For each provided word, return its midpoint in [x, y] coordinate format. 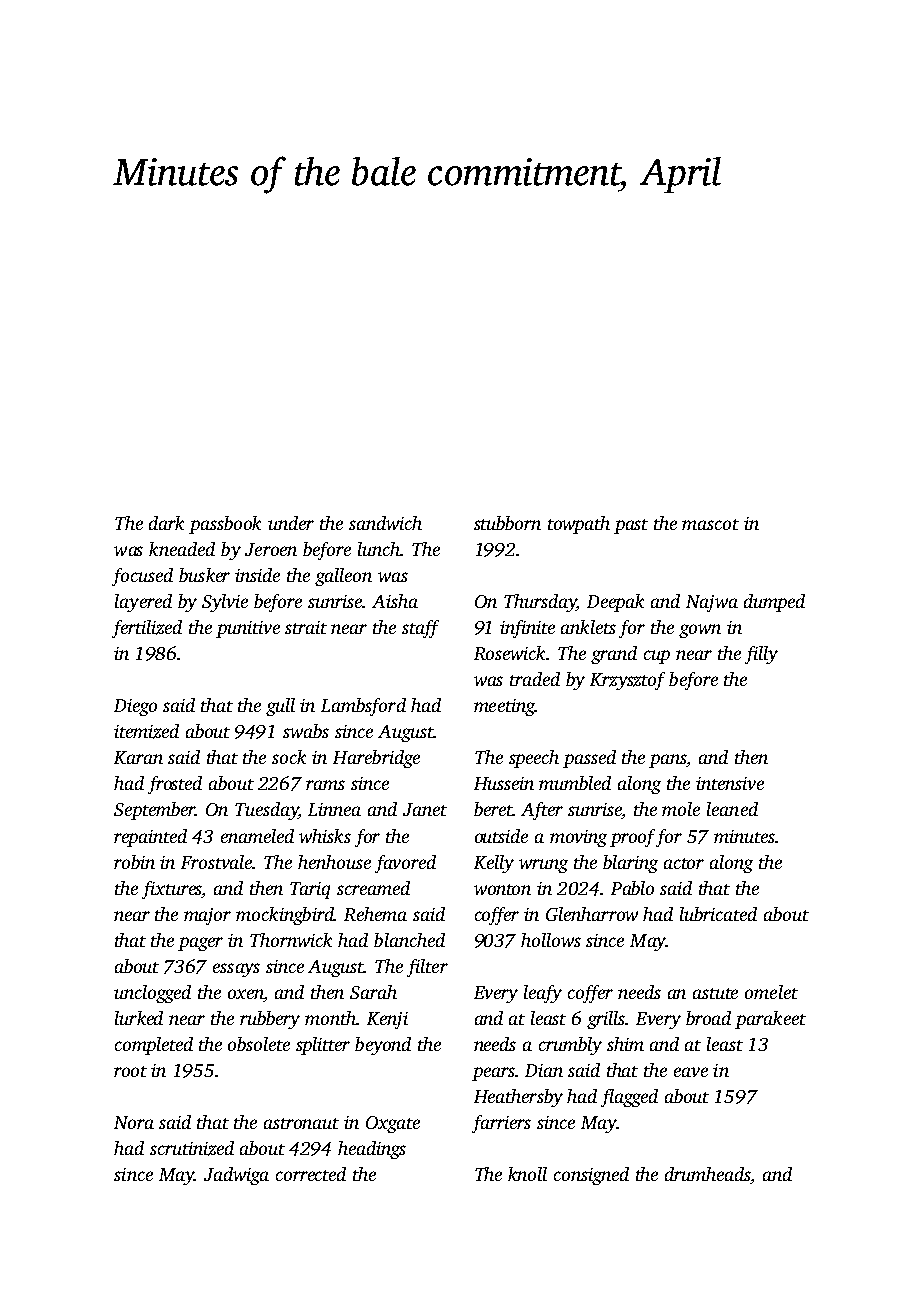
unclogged [152, 994]
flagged [629, 1098]
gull [280, 707]
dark [166, 523]
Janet [425, 809]
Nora [134, 1122]
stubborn [507, 523]
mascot [710, 524]
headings [372, 1150]
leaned [732, 809]
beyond [383, 1046]
